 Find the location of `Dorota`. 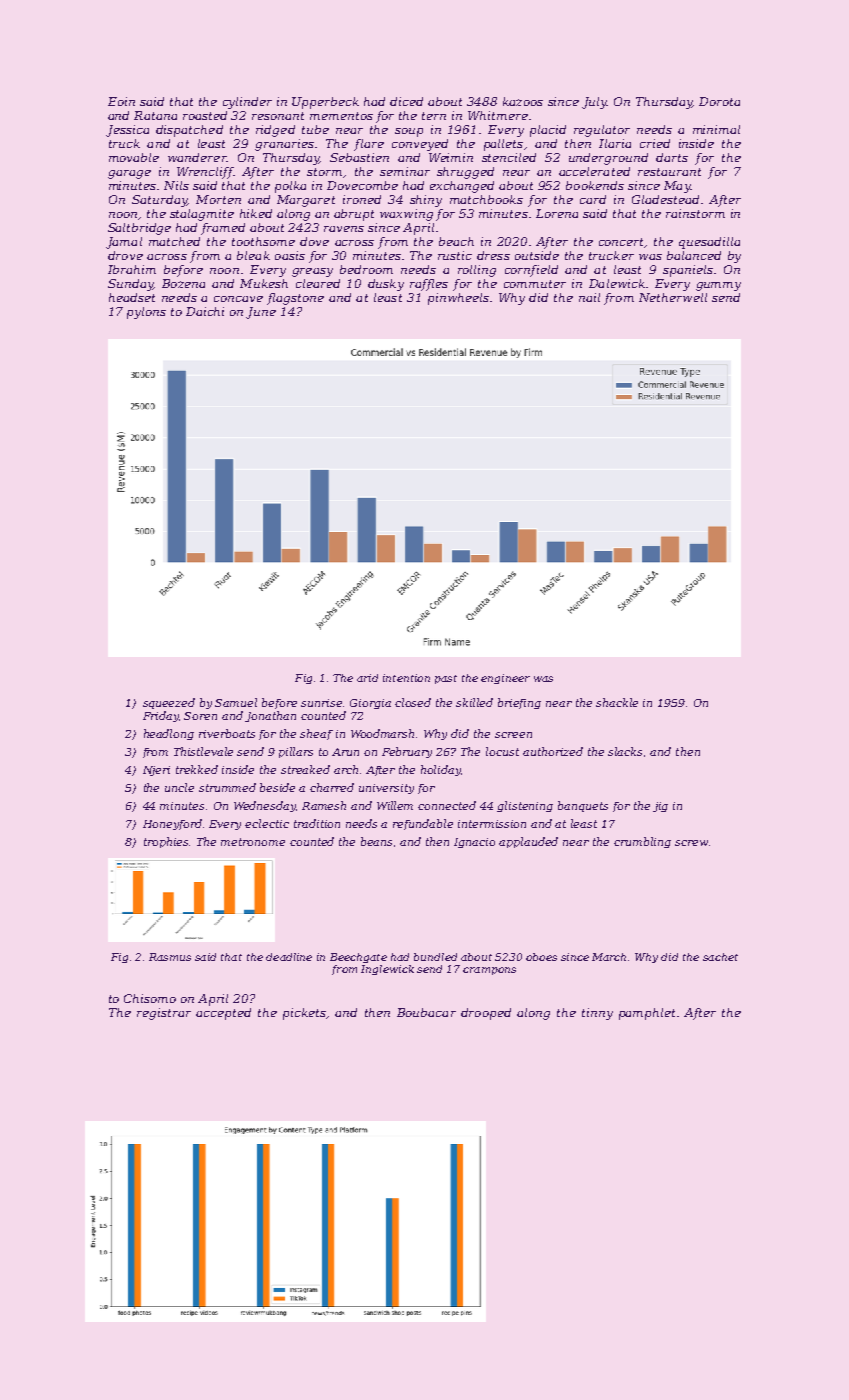

Dorota is located at coordinates (719, 101).
